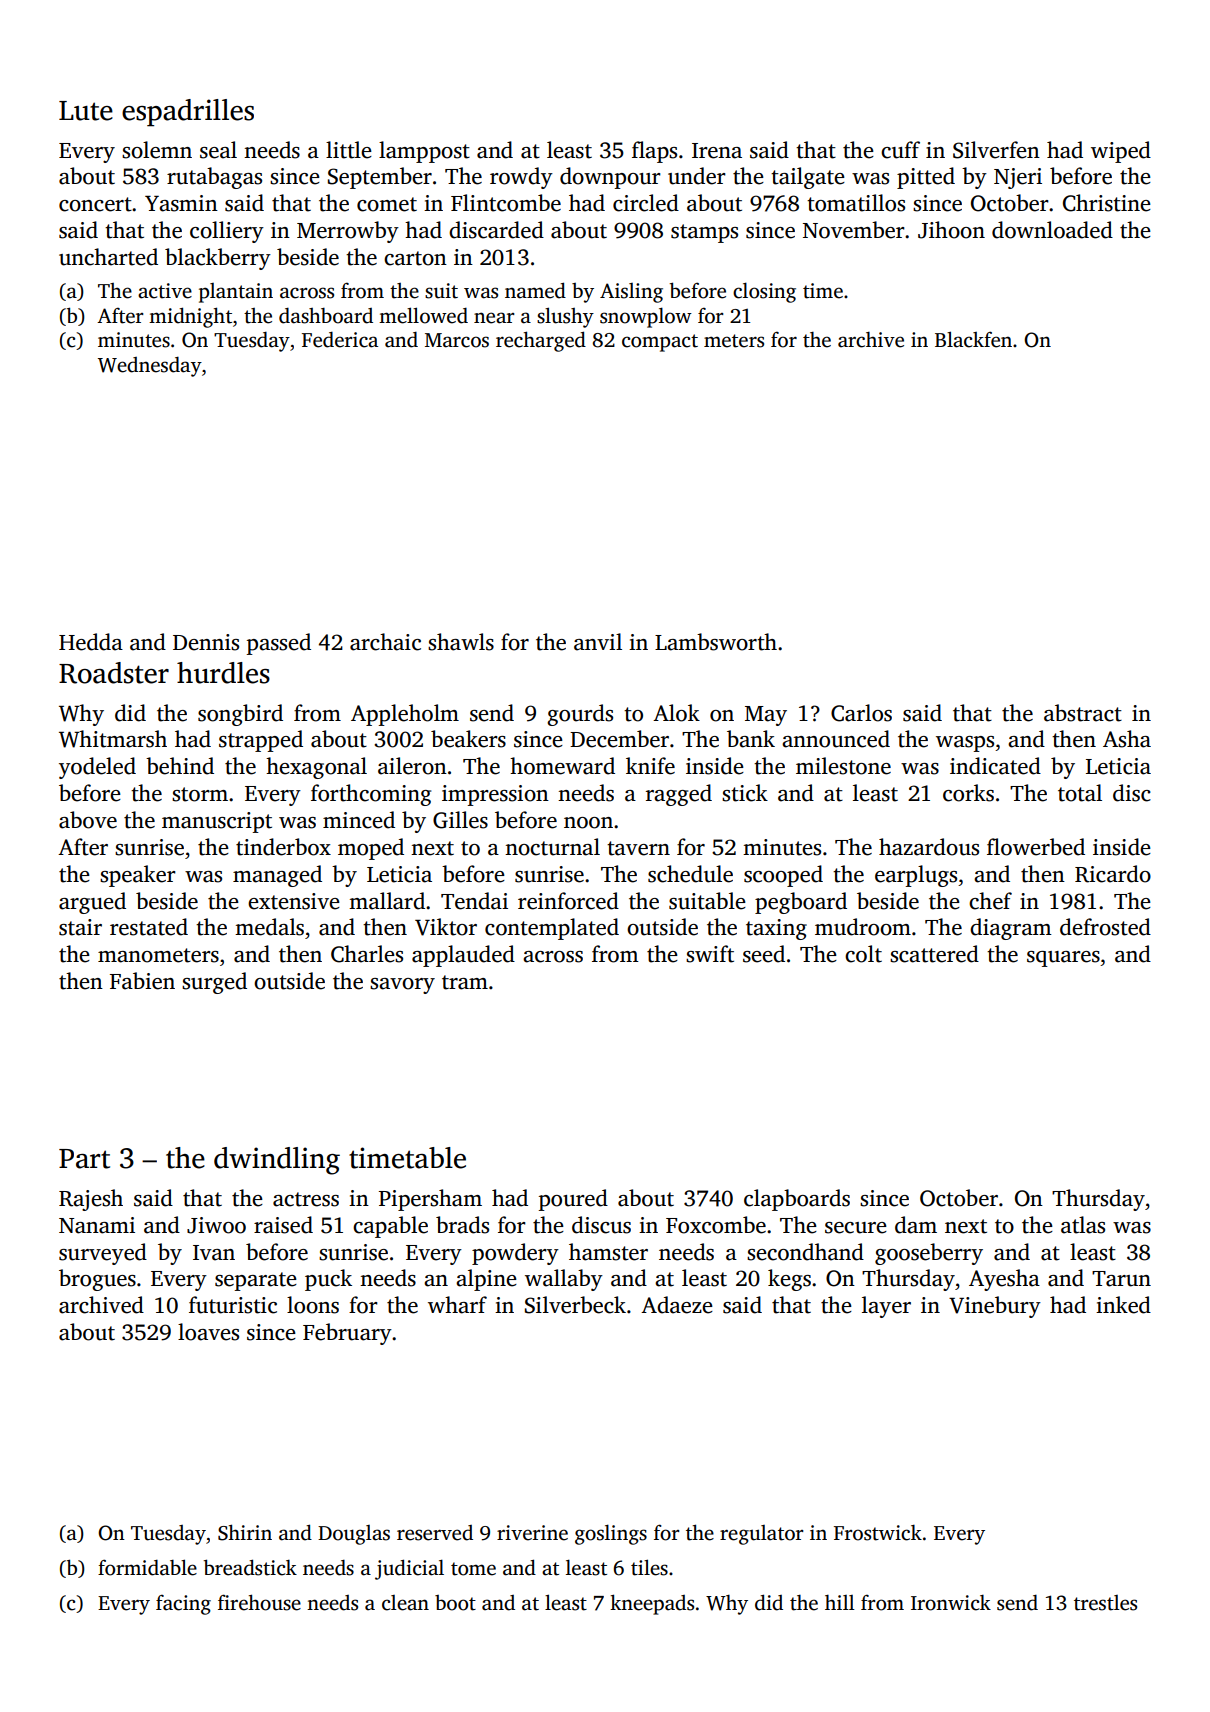 This document has width=1210, height=1712. What do you see at coordinates (150, 367) in the document?
I see `Wednesday` at bounding box center [150, 367].
